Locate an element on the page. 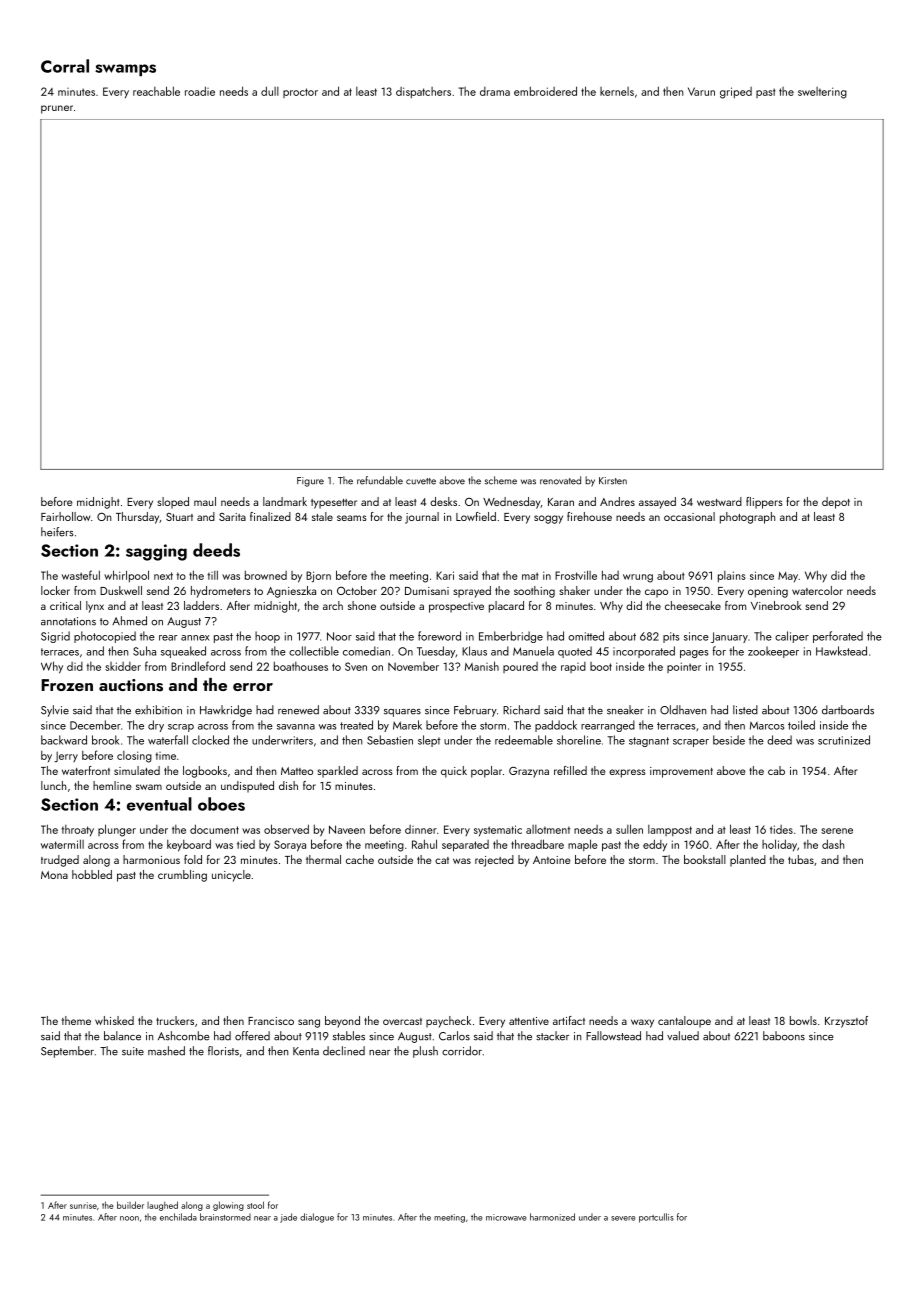 The image size is (924, 1308). sunrise is located at coordinates (83, 1205).
